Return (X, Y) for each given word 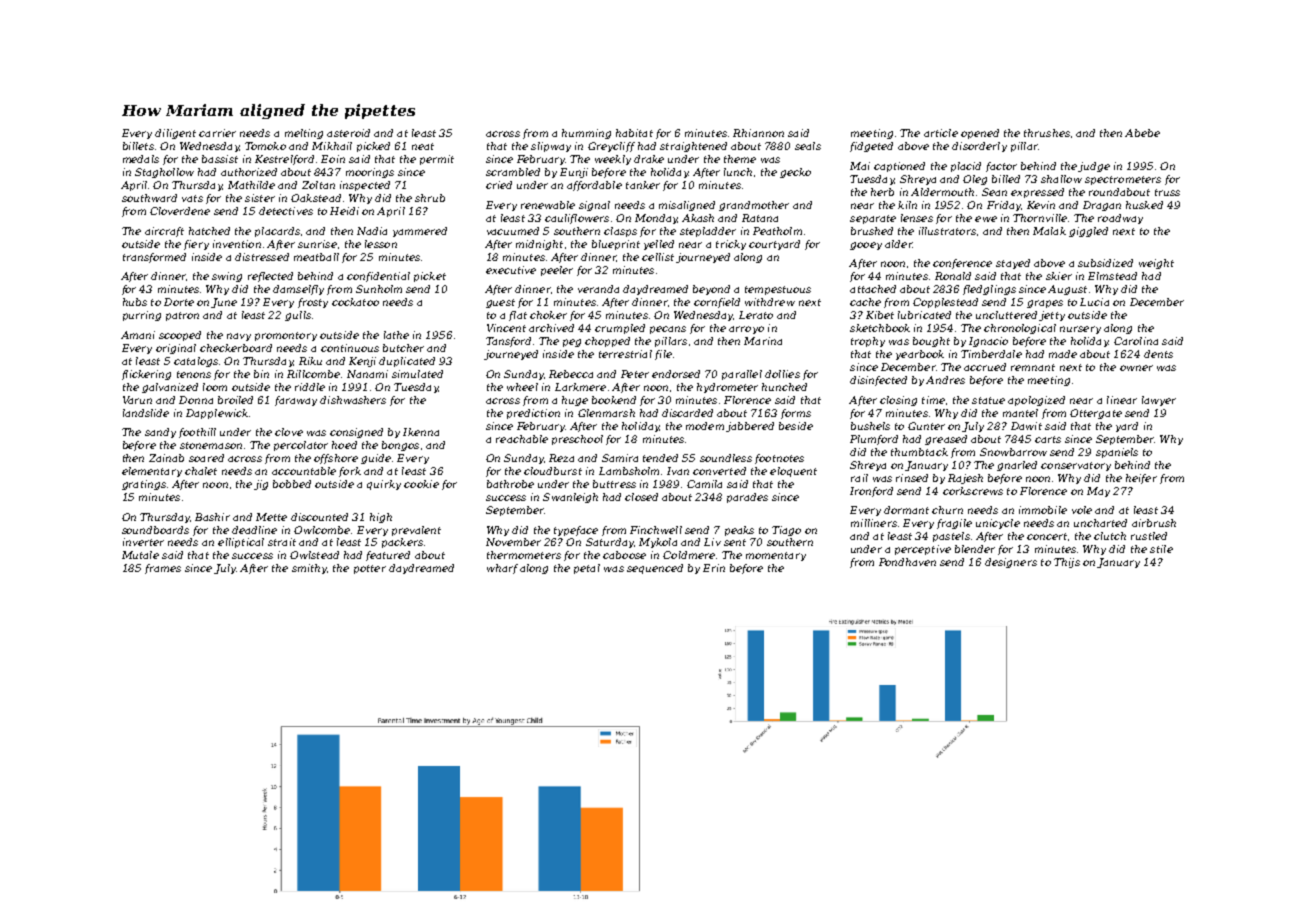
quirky (384, 485)
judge (1094, 167)
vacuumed (513, 231)
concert (1047, 536)
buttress (614, 484)
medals (141, 159)
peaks (739, 531)
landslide (146, 413)
